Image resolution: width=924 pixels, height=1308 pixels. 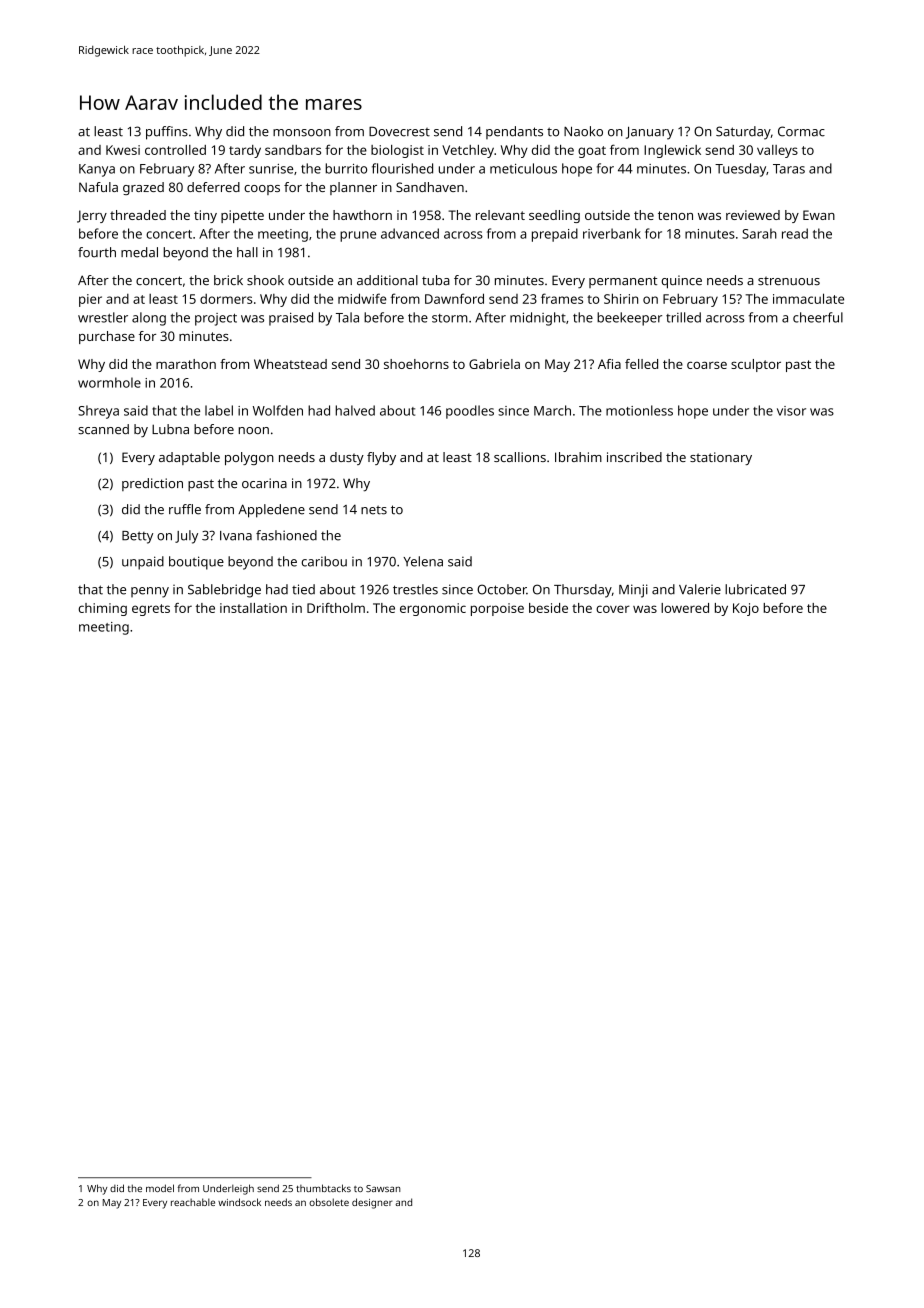 What do you see at coordinates (160, 1188) in the page?
I see `model` at bounding box center [160, 1188].
